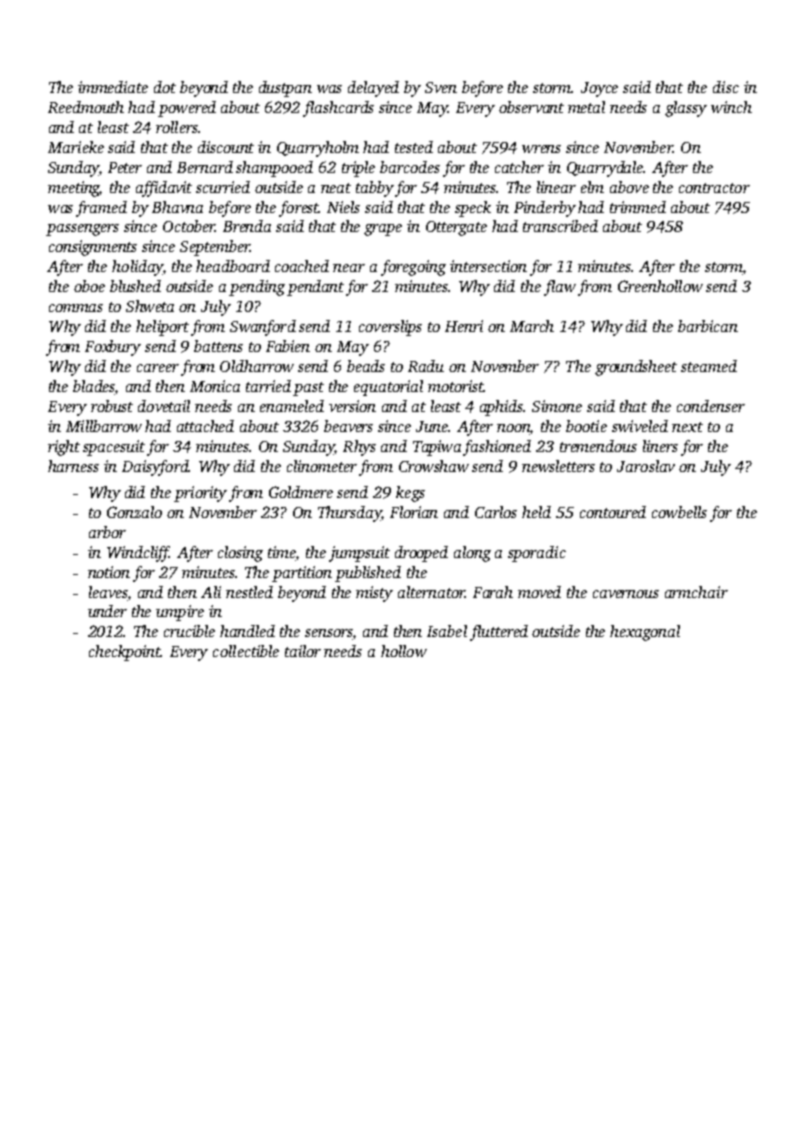 The image size is (807, 1145). Describe the element at coordinates (605, 169) in the screenshot. I see `Quarrydale` at that location.
